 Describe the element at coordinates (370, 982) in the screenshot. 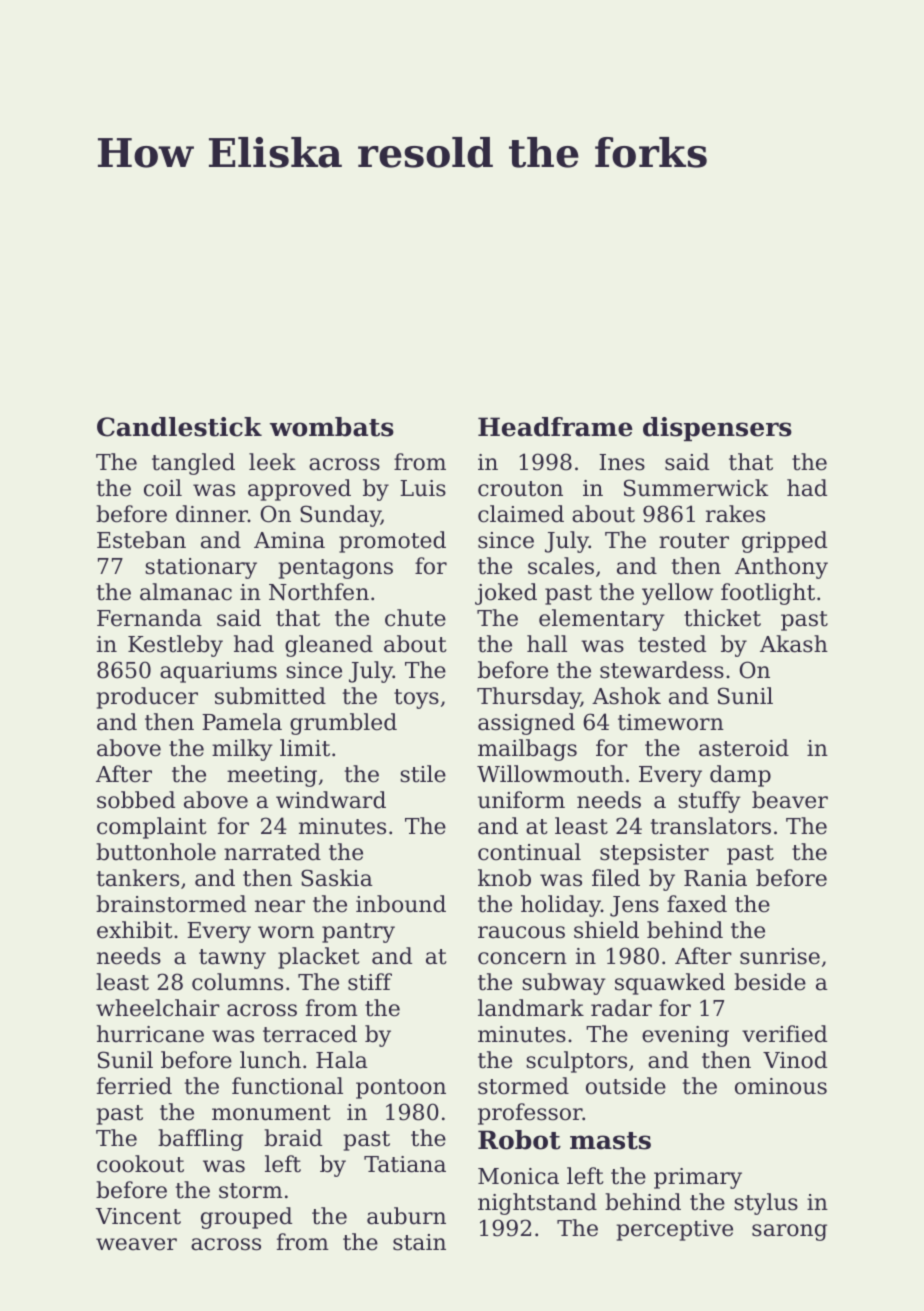

I see `stiff` at that location.
